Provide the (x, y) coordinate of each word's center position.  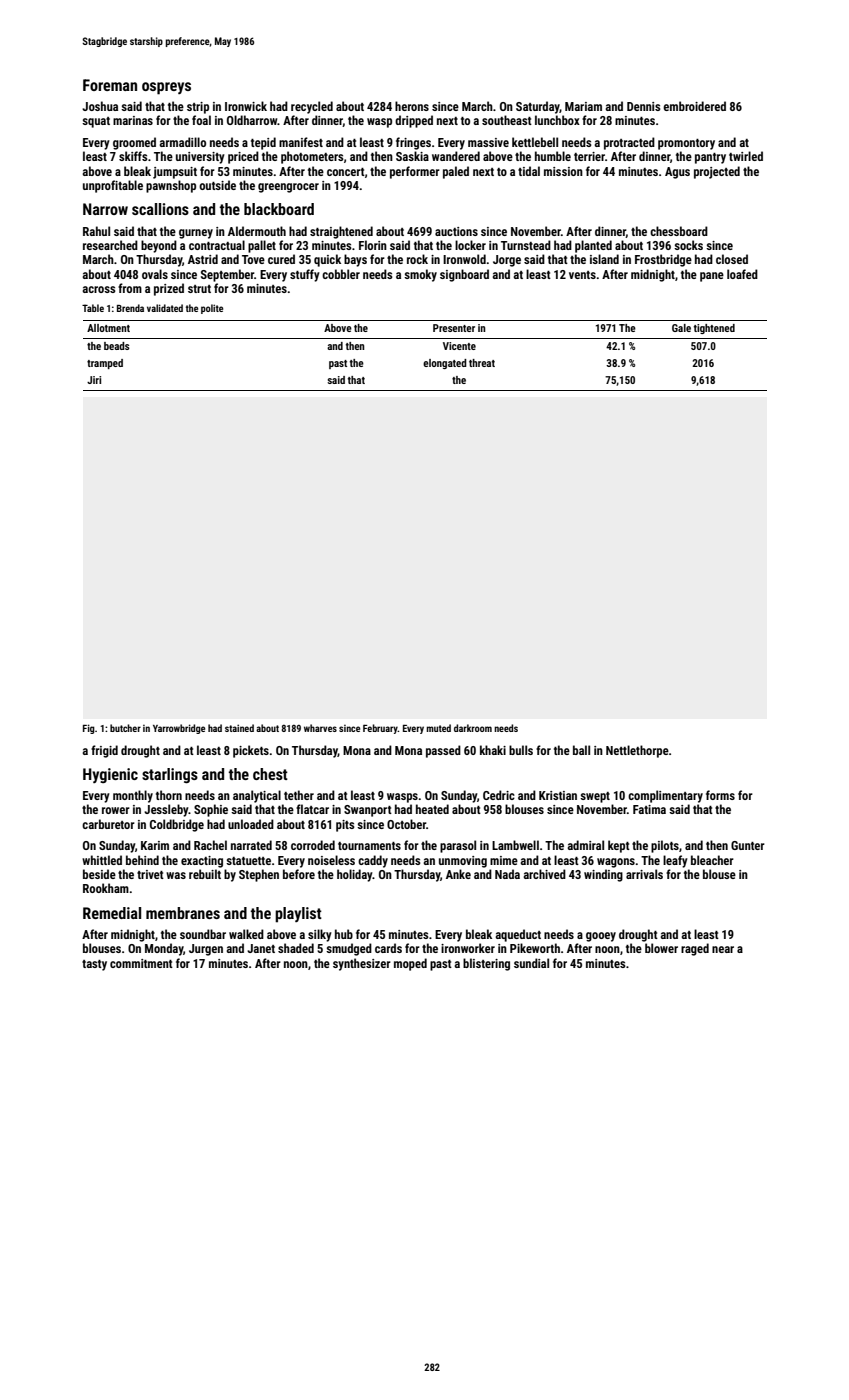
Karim (155, 845)
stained (239, 728)
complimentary (665, 796)
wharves (320, 728)
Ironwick (246, 106)
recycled (312, 107)
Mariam (583, 106)
